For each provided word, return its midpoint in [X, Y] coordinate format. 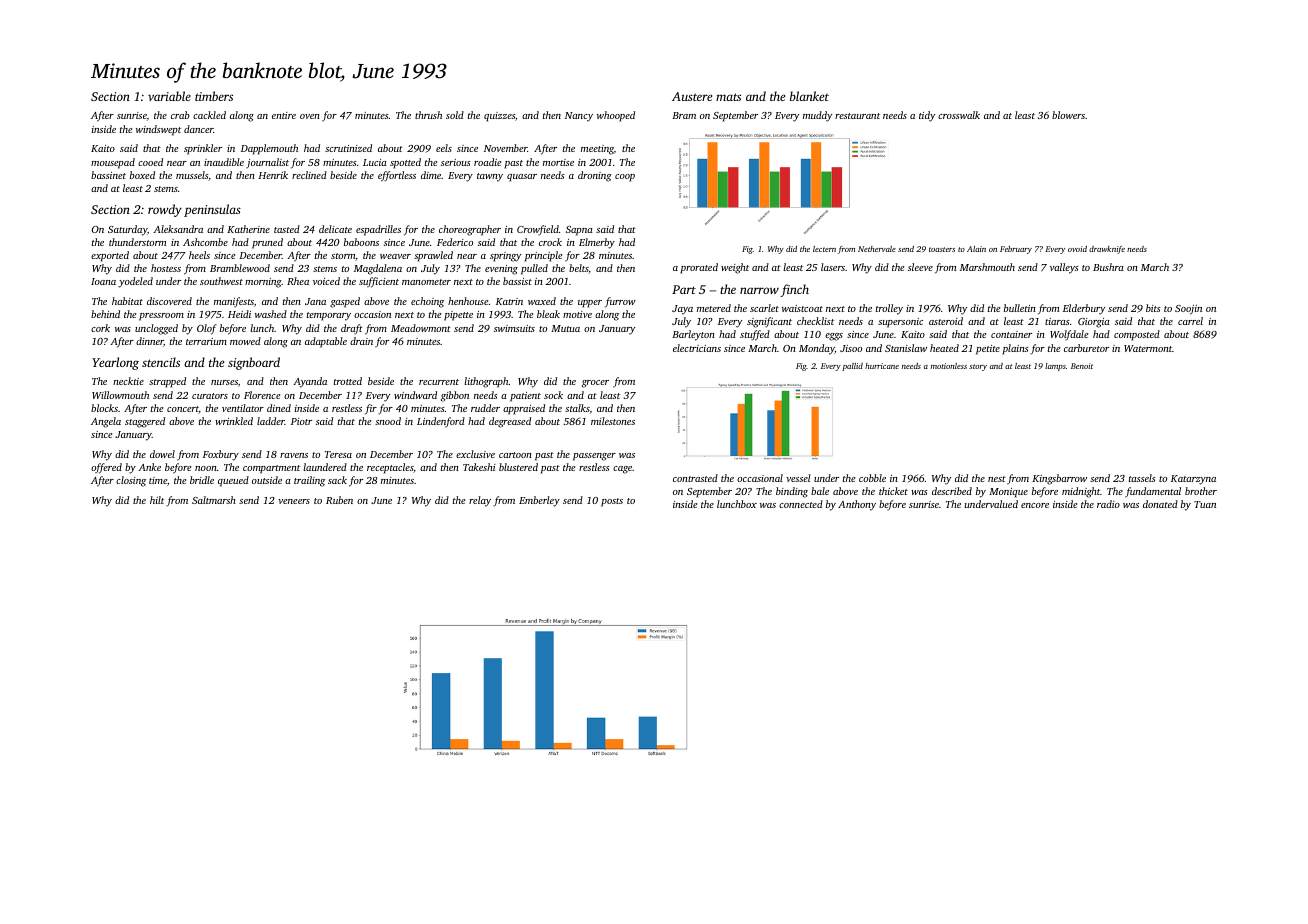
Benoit [1082, 366]
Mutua [565, 328]
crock [550, 242]
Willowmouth [120, 395]
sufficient [379, 282]
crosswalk [959, 115]
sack [337, 480]
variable [169, 96]
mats [728, 97]
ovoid [1077, 249]
